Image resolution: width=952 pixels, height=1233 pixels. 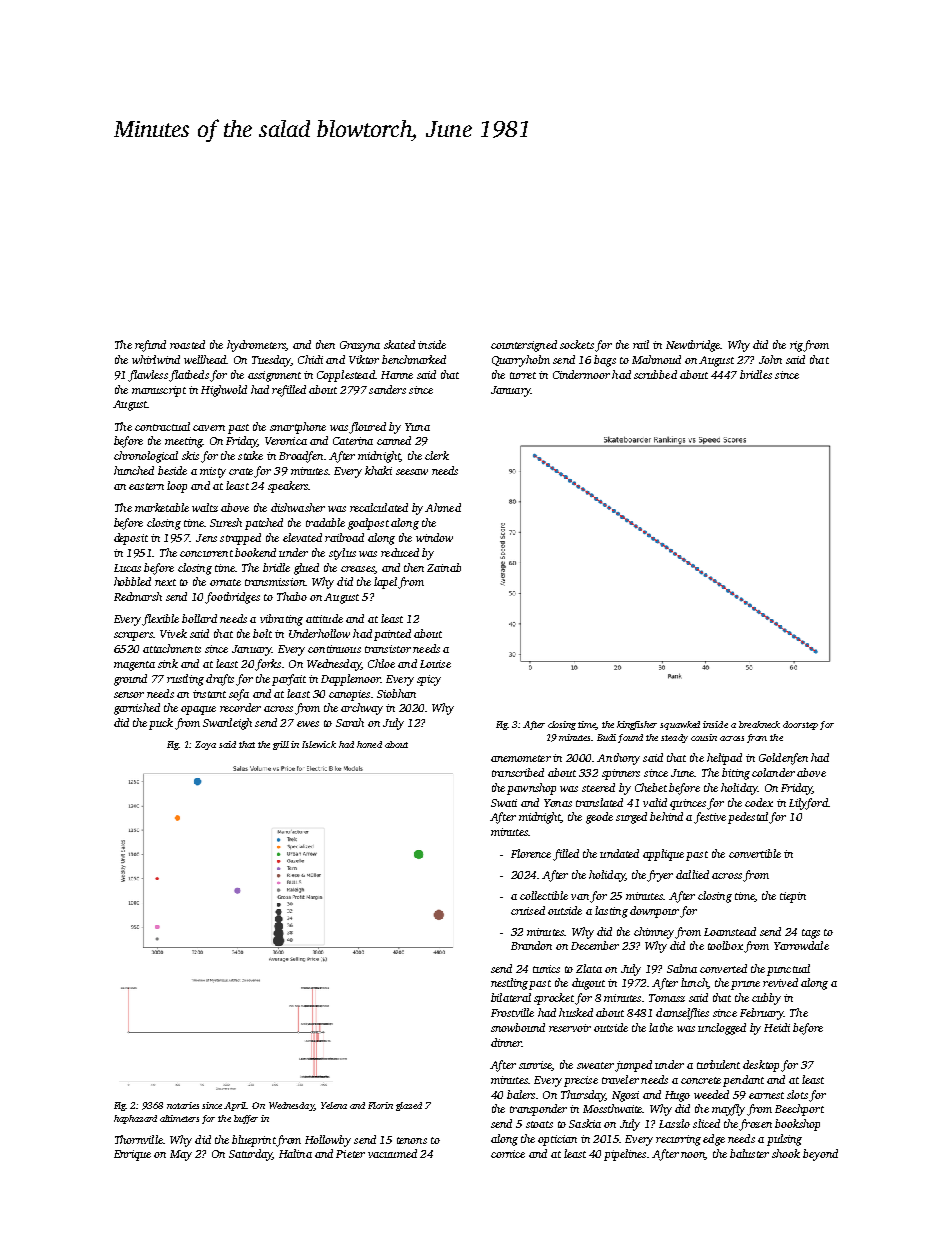 I want to click on toolbox, so click(x=725, y=945).
